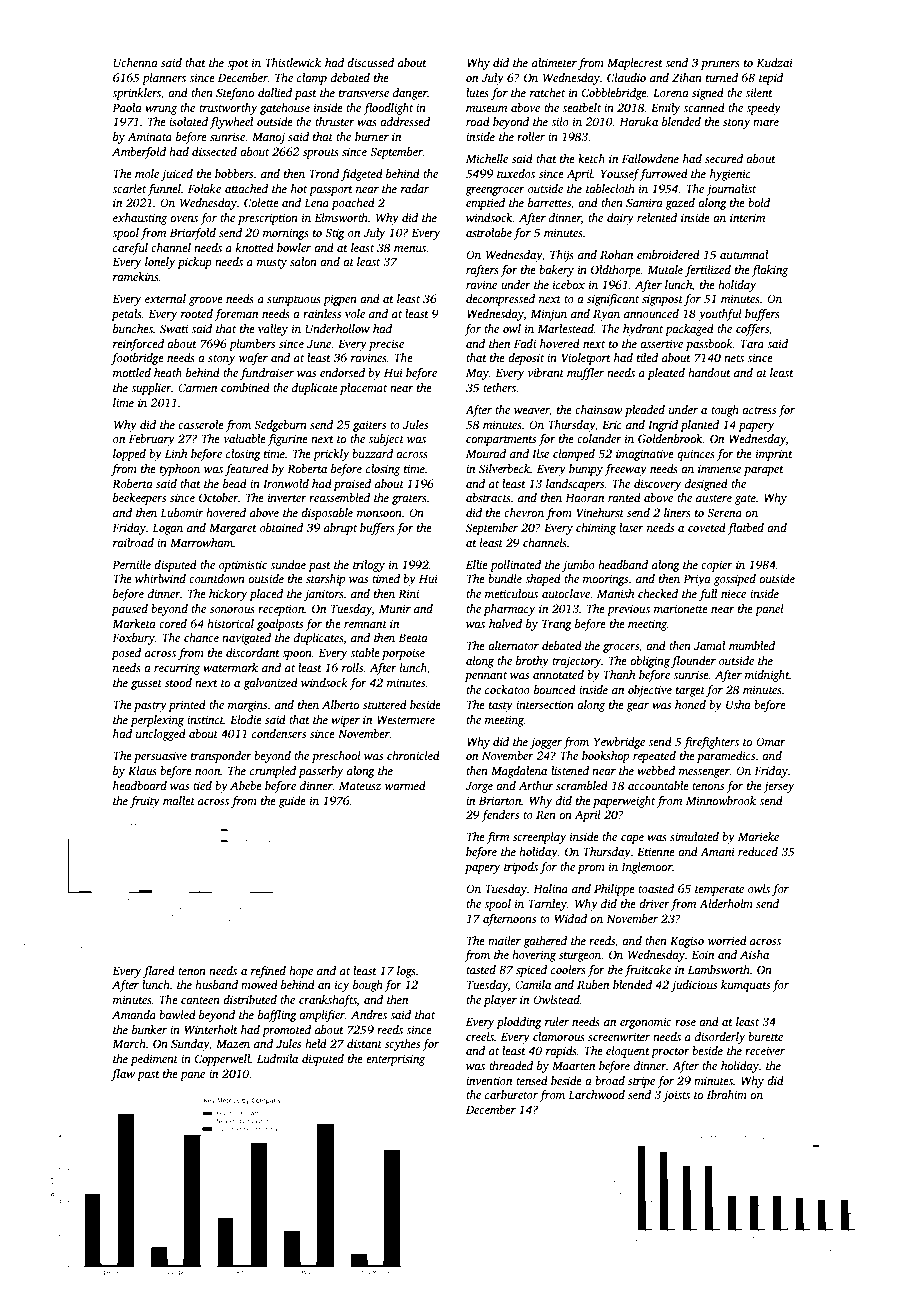  Describe the element at coordinates (238, 65) in the screenshot. I see `spot` at that location.
